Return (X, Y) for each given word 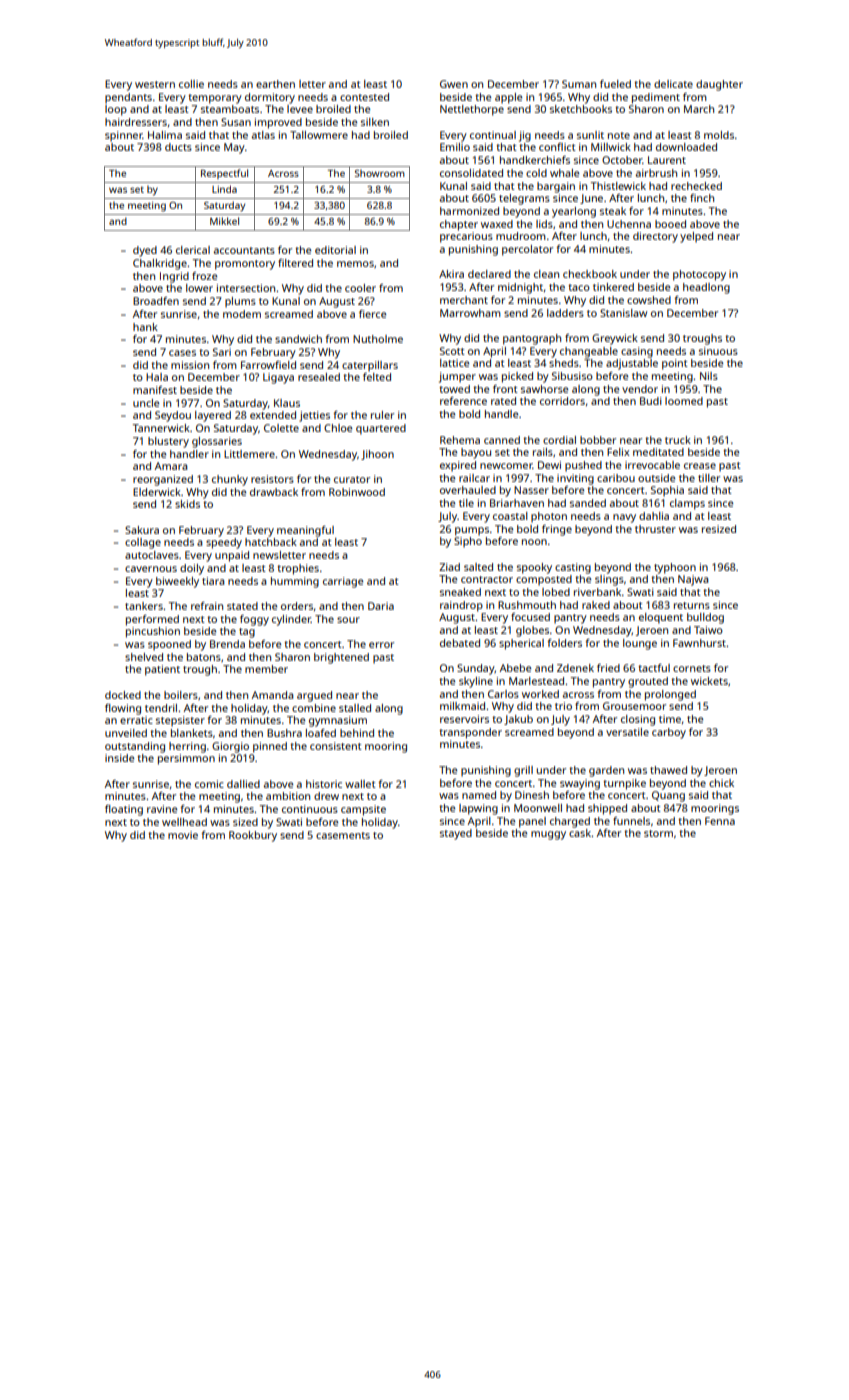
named (479, 795)
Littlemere (249, 454)
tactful (654, 668)
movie (183, 835)
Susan (236, 122)
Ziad (449, 567)
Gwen (454, 84)
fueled (615, 84)
